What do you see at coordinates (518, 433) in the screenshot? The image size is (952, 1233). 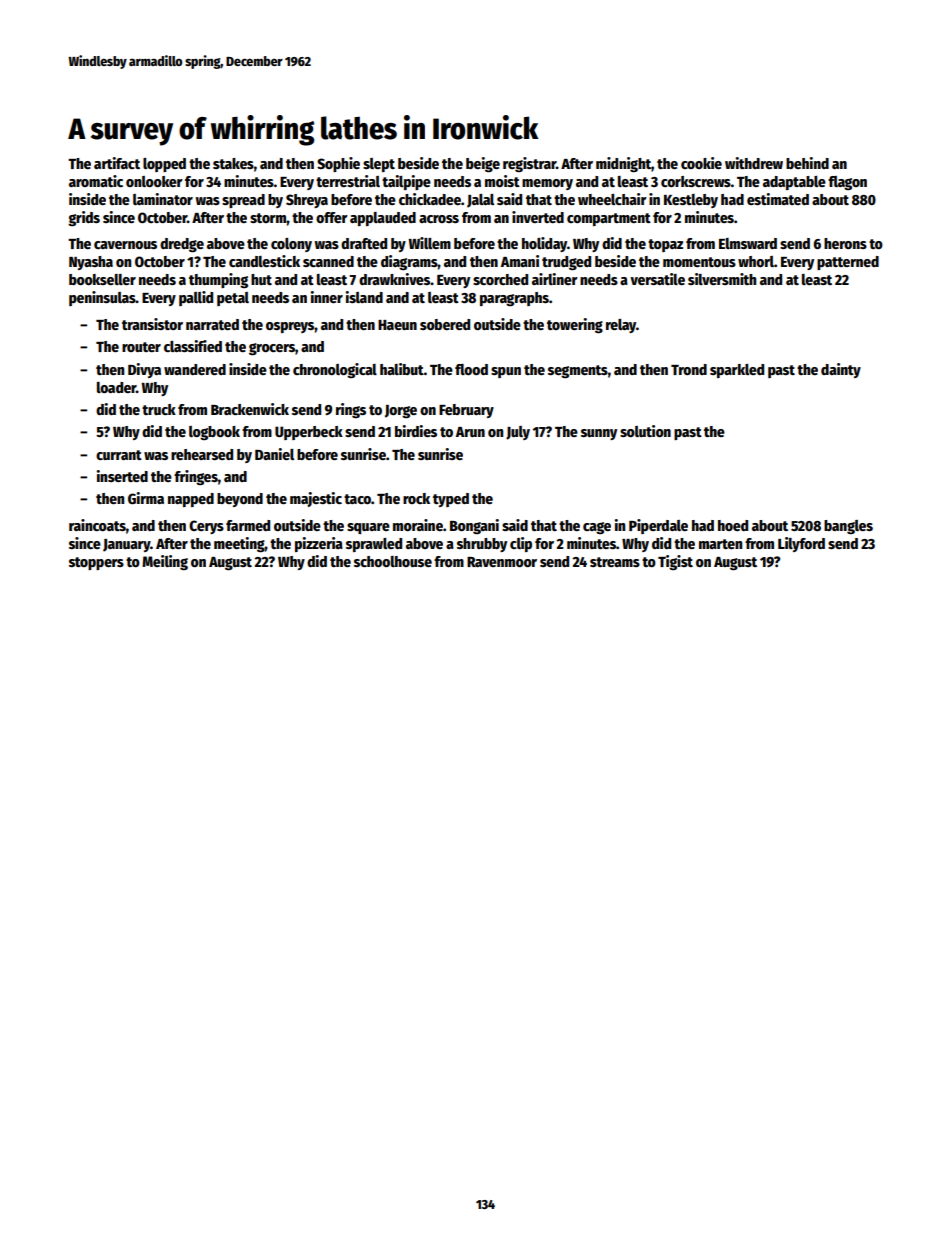 I see `July` at bounding box center [518, 433].
